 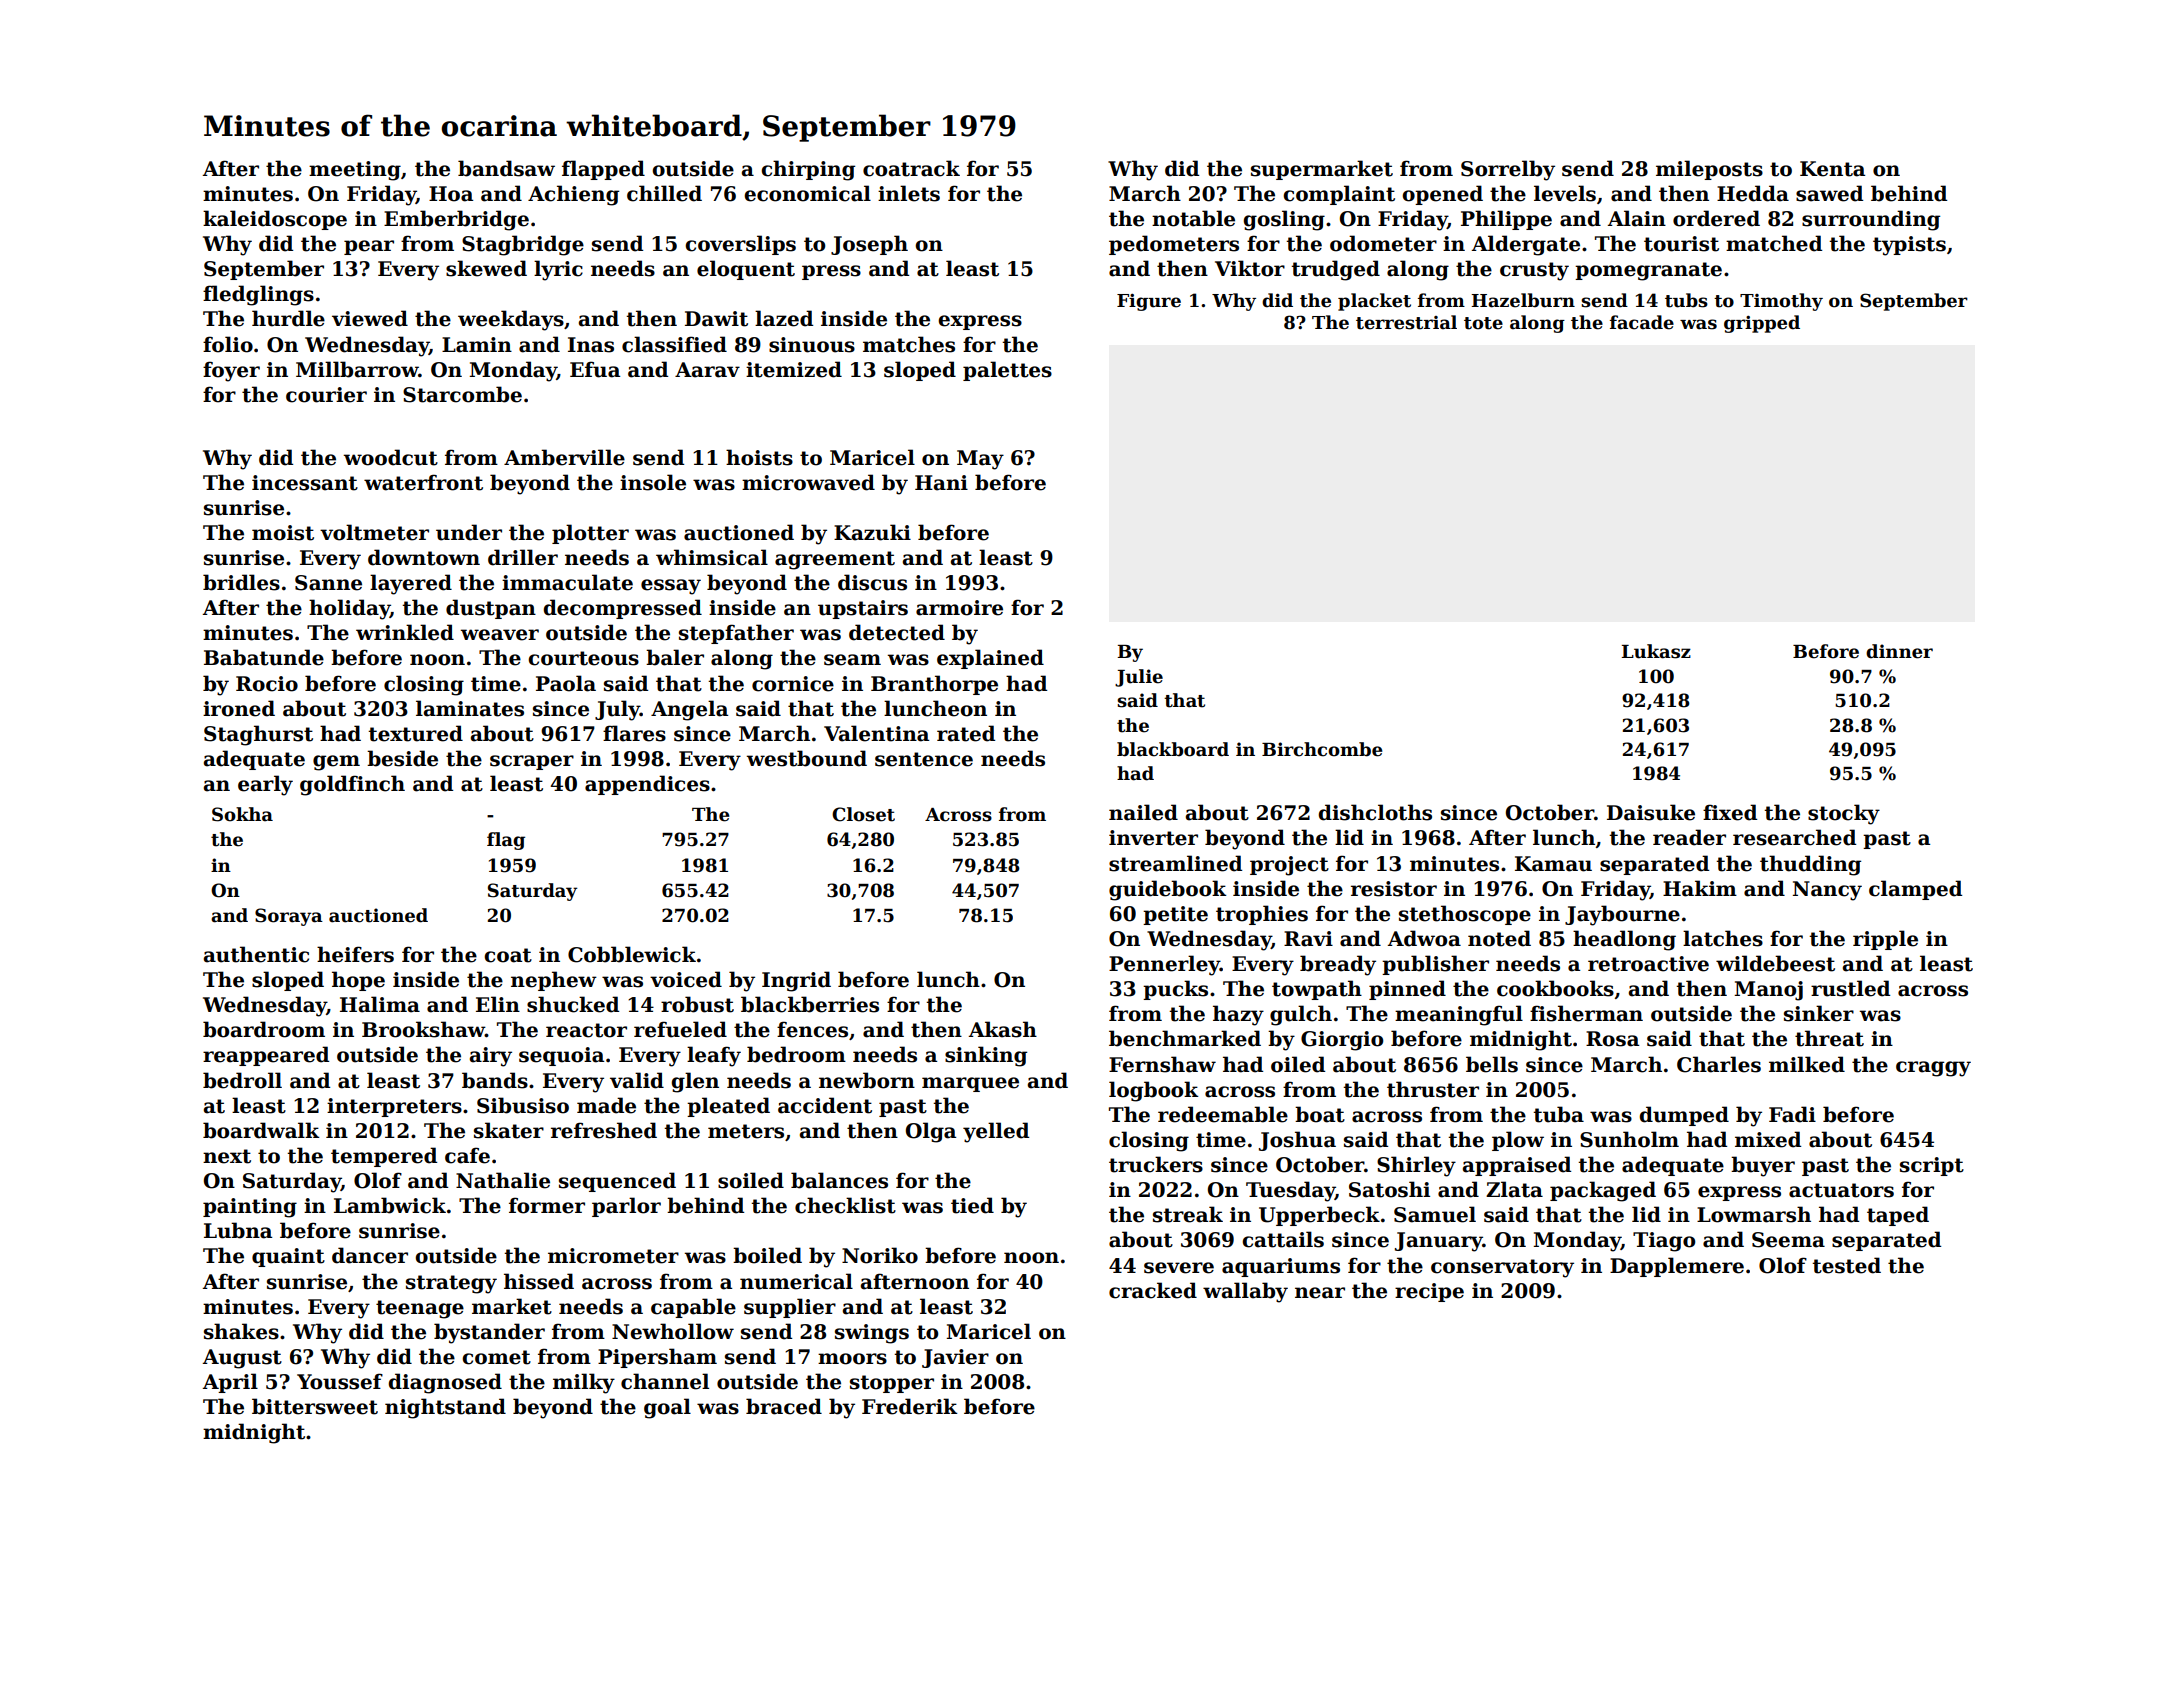 What do you see at coordinates (1245, 1292) in the screenshot?
I see `wallaby` at bounding box center [1245, 1292].
